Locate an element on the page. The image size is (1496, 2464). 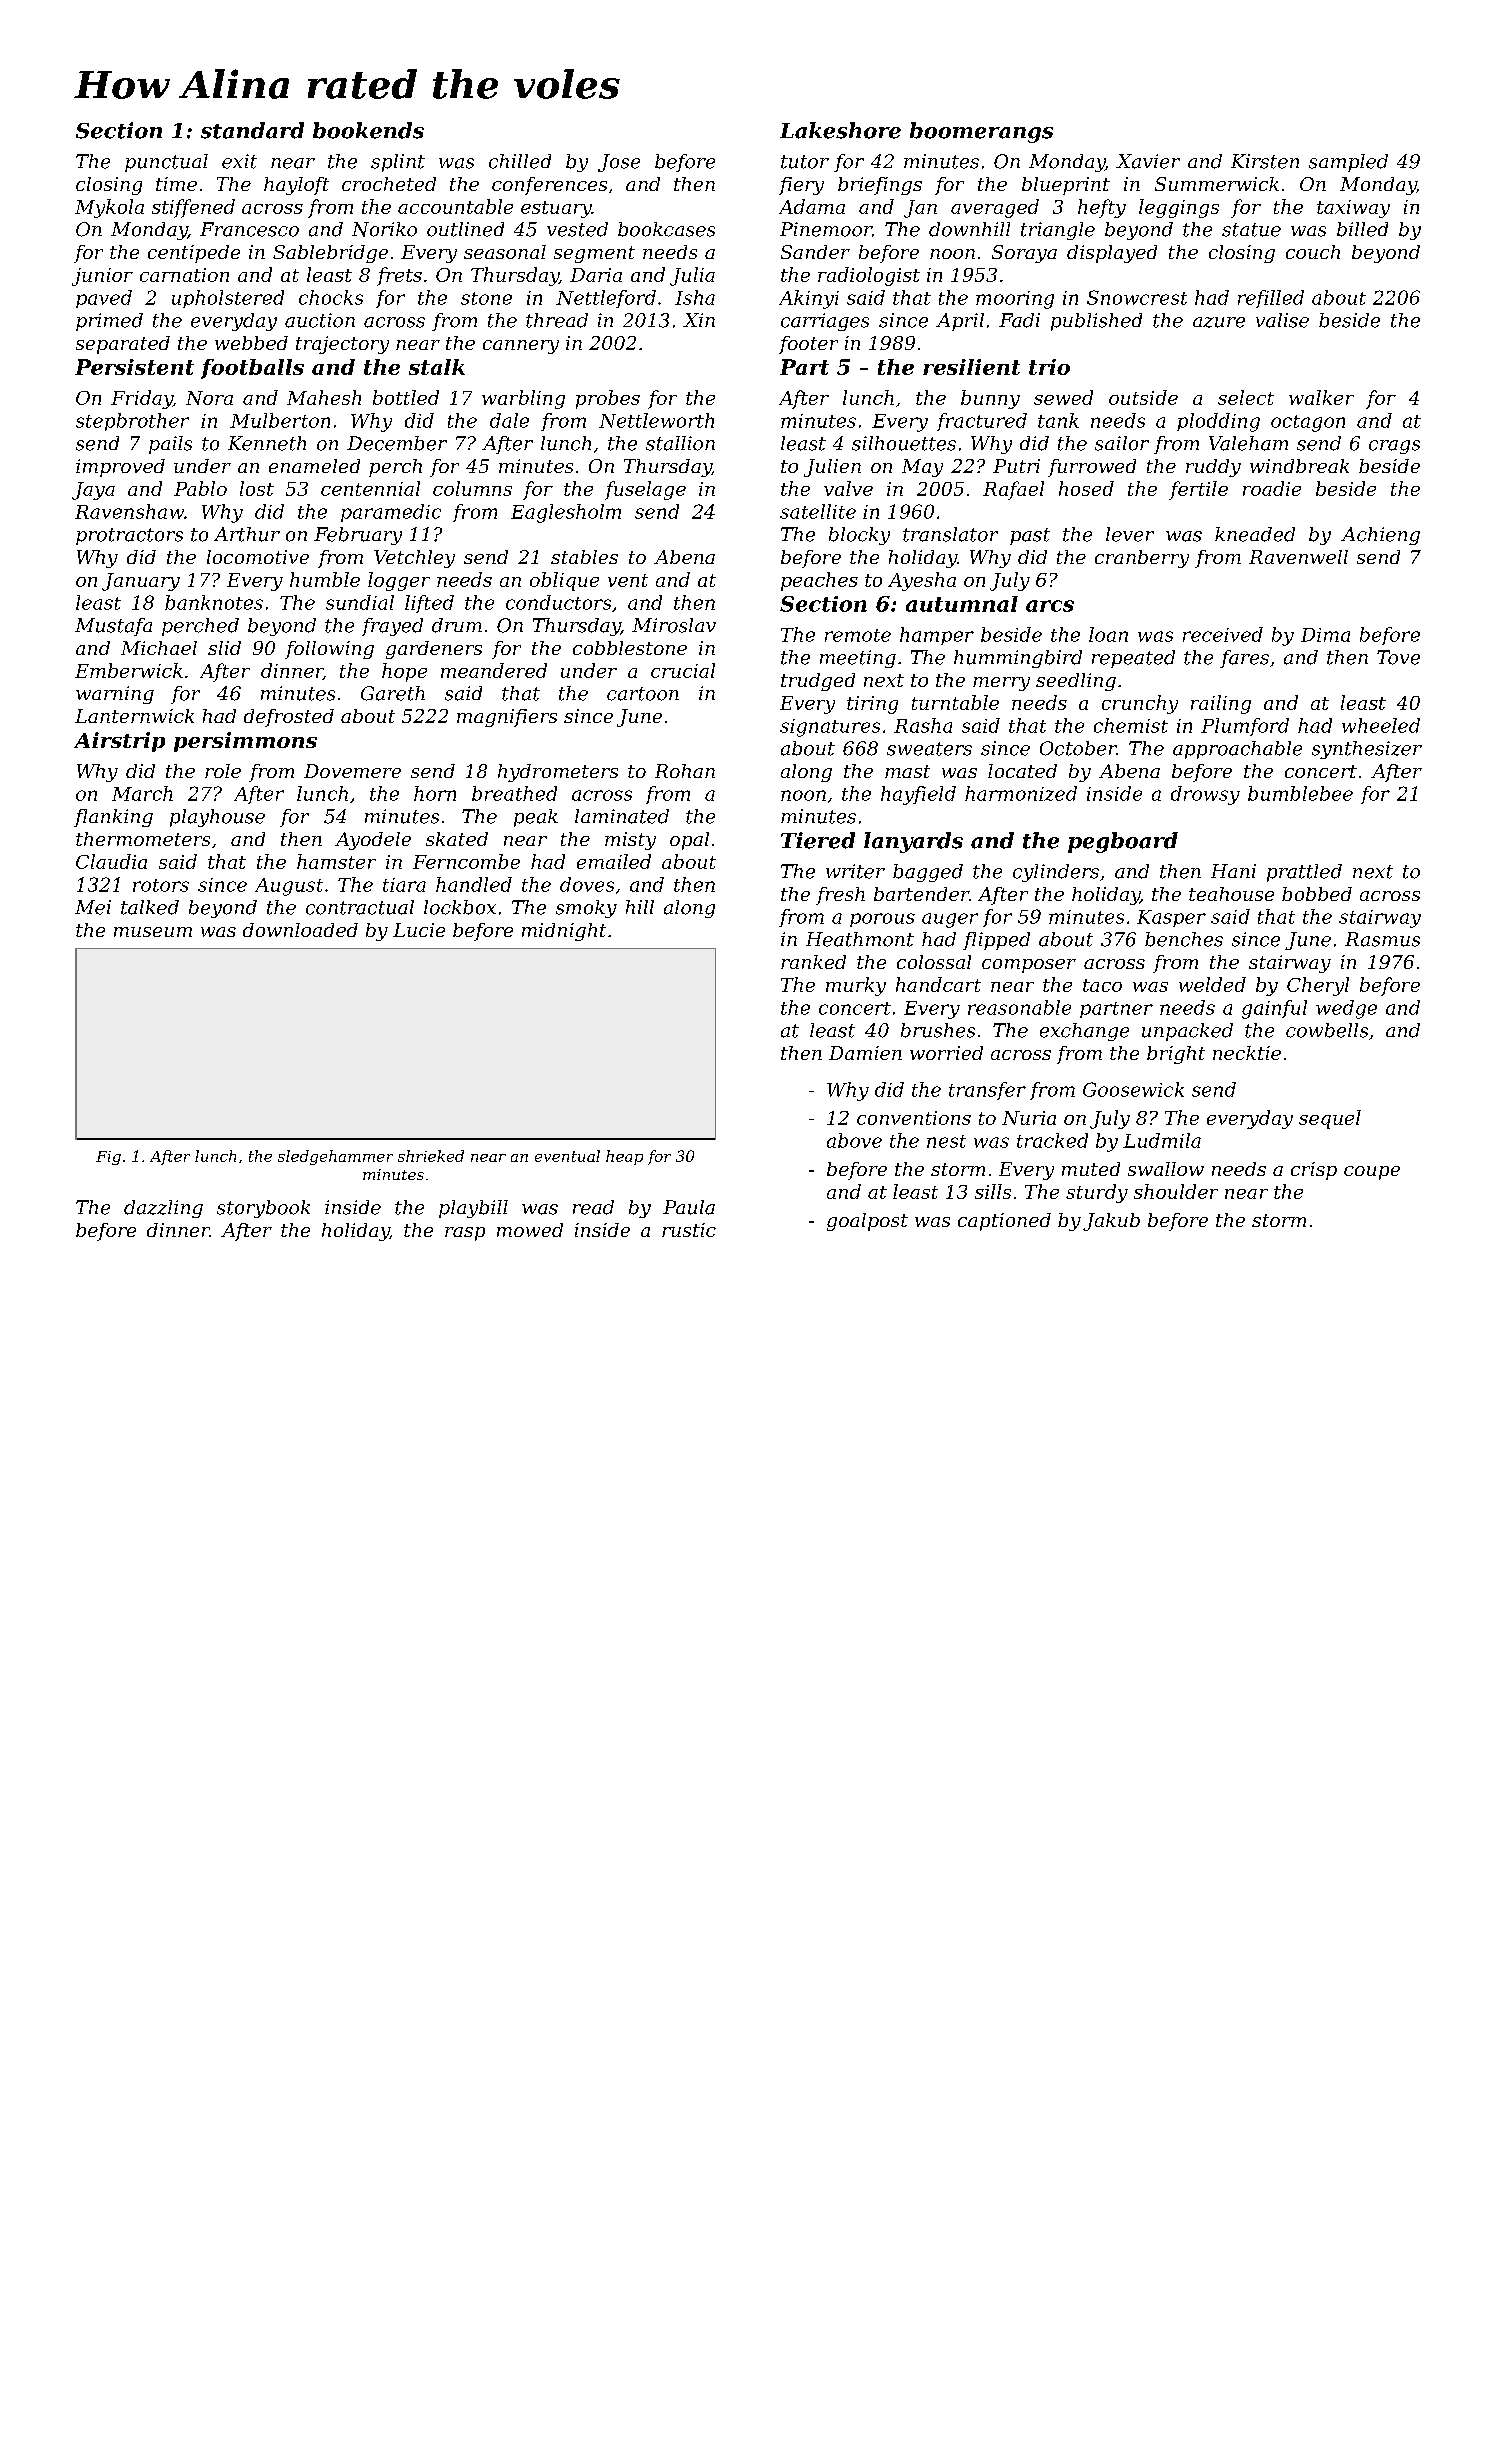
January is located at coordinates (141, 582).
